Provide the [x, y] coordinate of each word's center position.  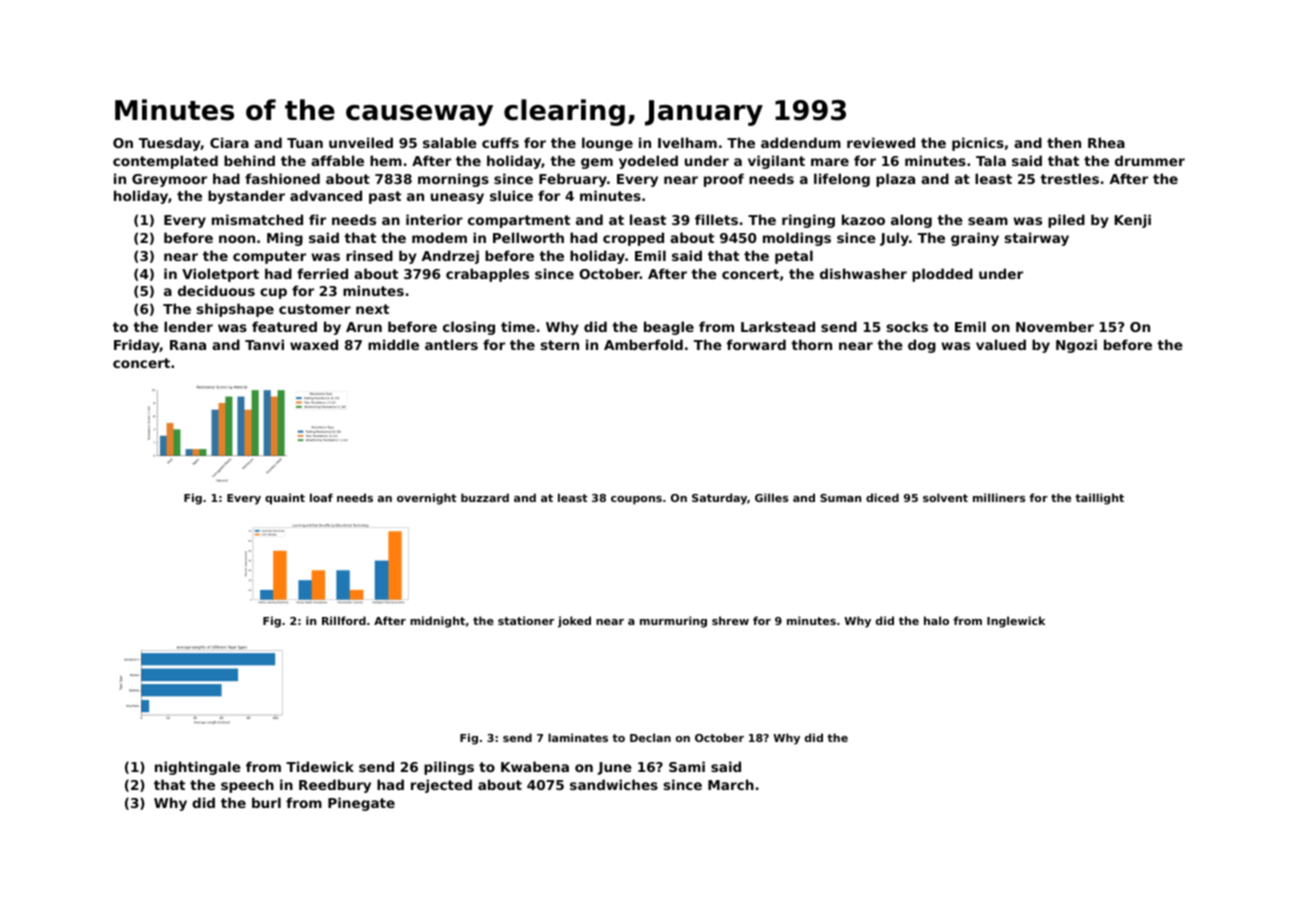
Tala [991, 160]
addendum [801, 142]
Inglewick [1016, 622]
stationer [526, 620]
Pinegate [361, 804]
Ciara [229, 142]
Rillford [344, 620]
